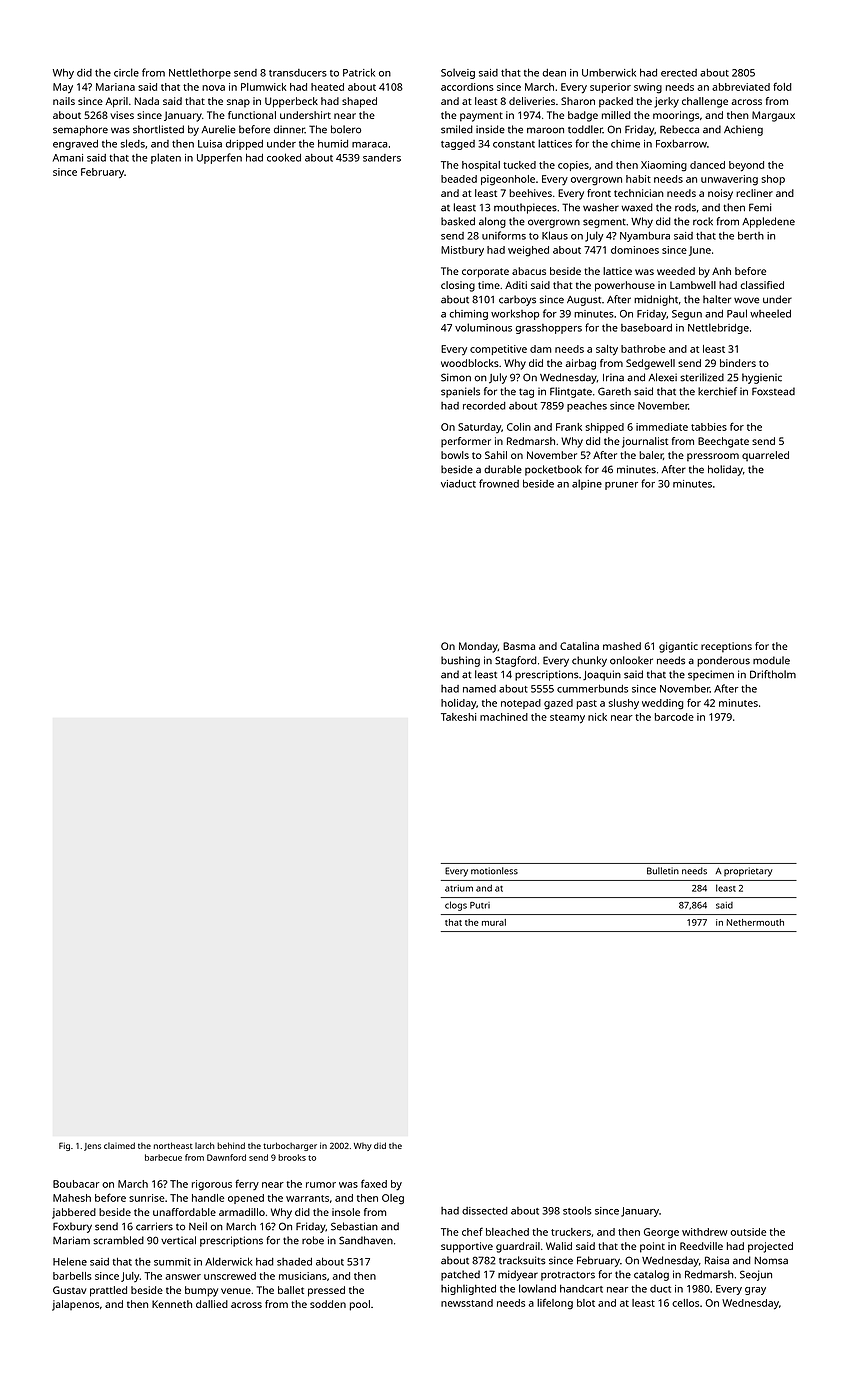 This screenshot has width=849, height=1400. What do you see at coordinates (460, 661) in the screenshot?
I see `bushing` at bounding box center [460, 661].
